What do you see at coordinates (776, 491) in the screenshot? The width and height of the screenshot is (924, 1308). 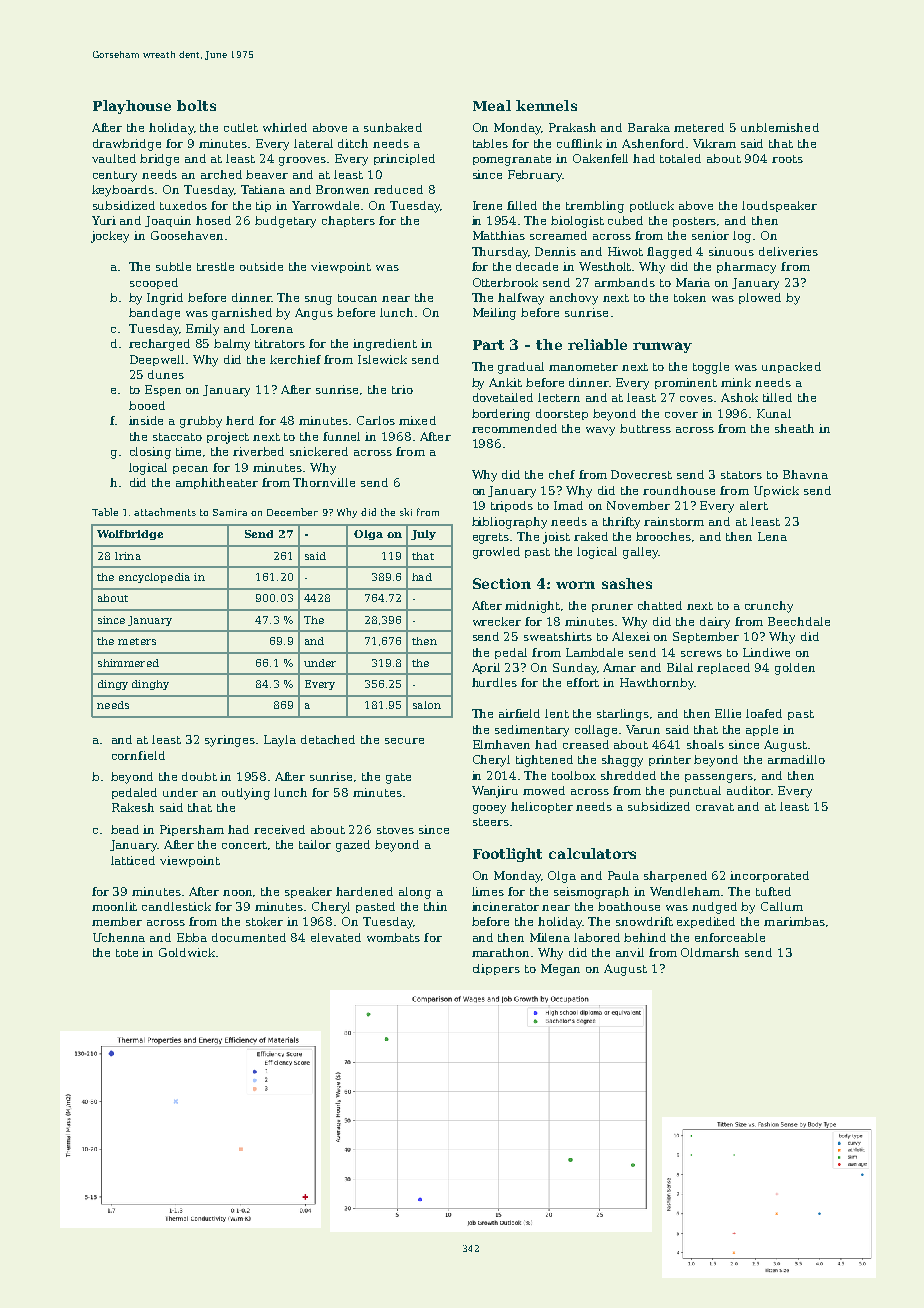 I see `Upwick` at bounding box center [776, 491].
